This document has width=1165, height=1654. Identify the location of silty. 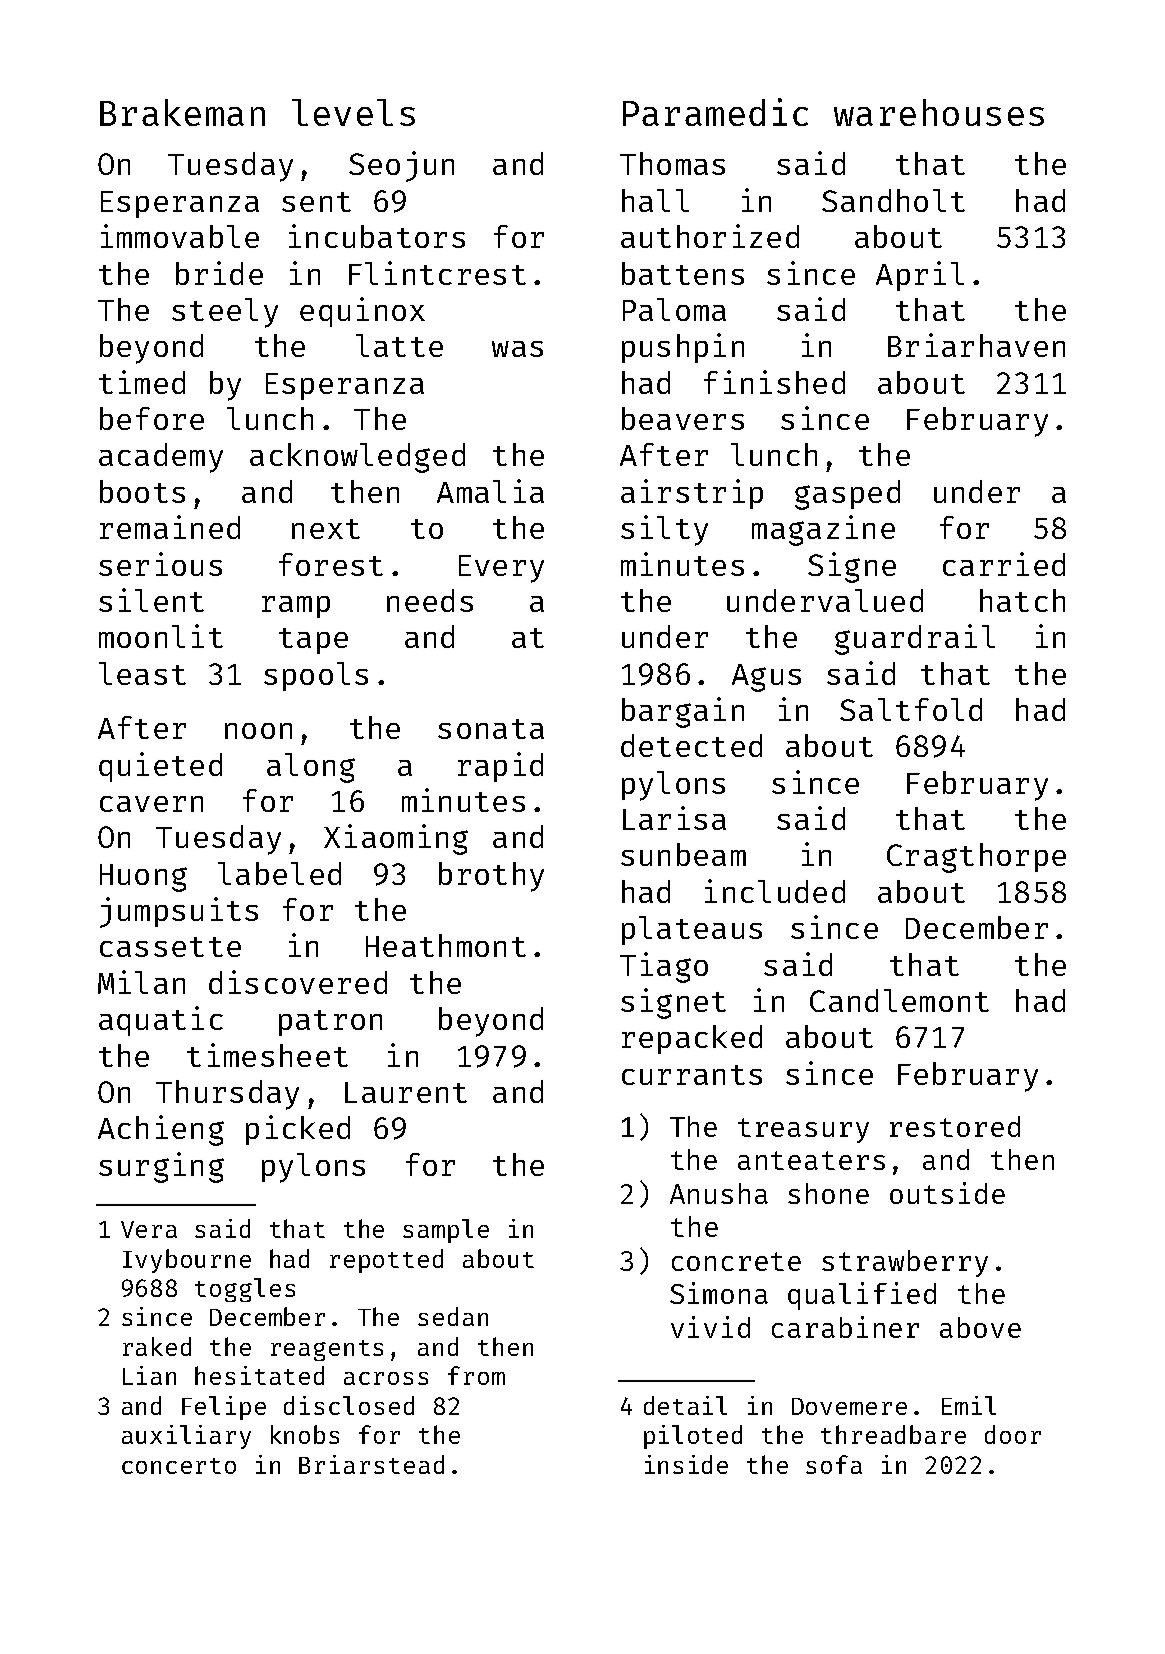
(664, 530).
